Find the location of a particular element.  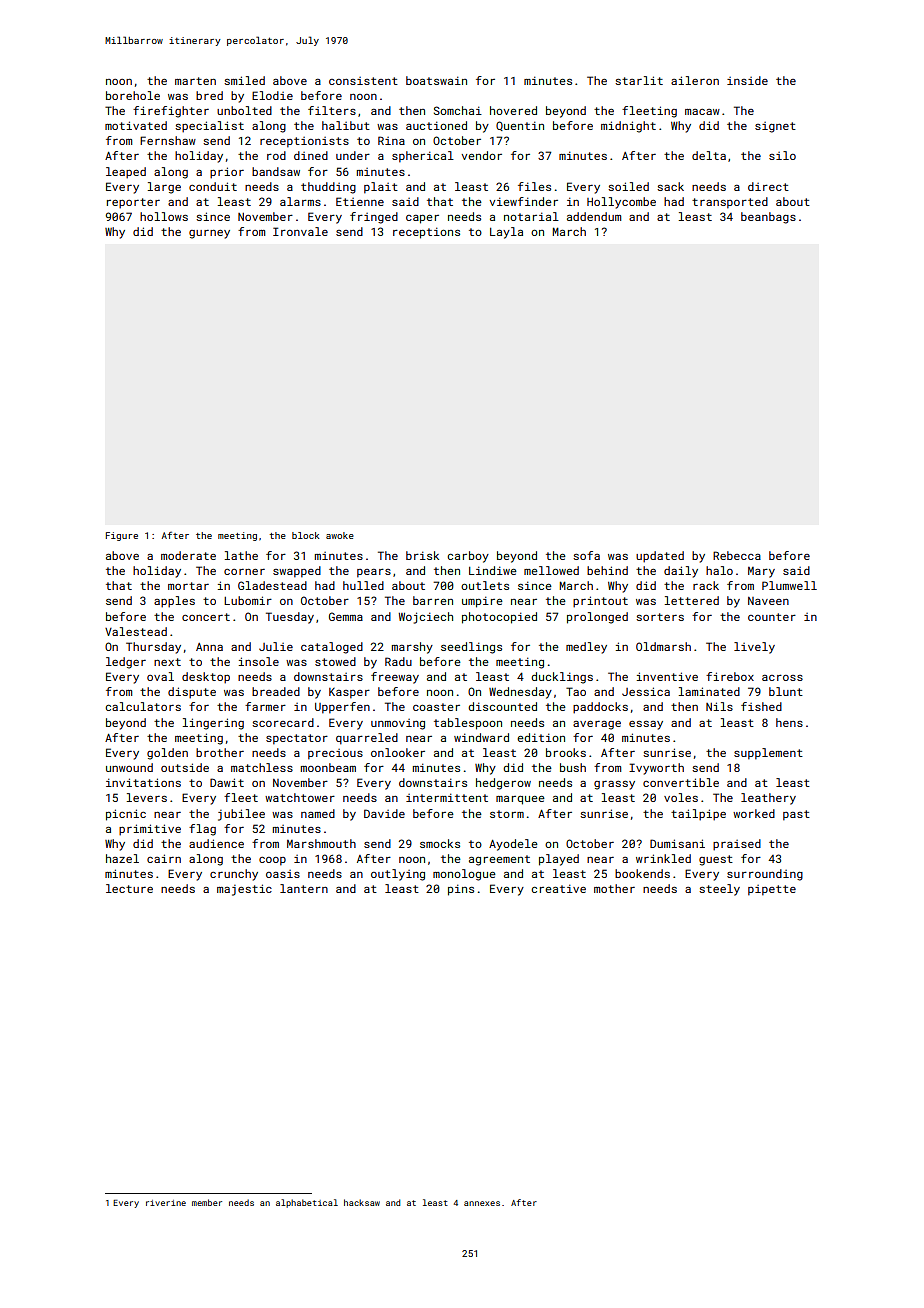

lathe is located at coordinates (241, 555).
